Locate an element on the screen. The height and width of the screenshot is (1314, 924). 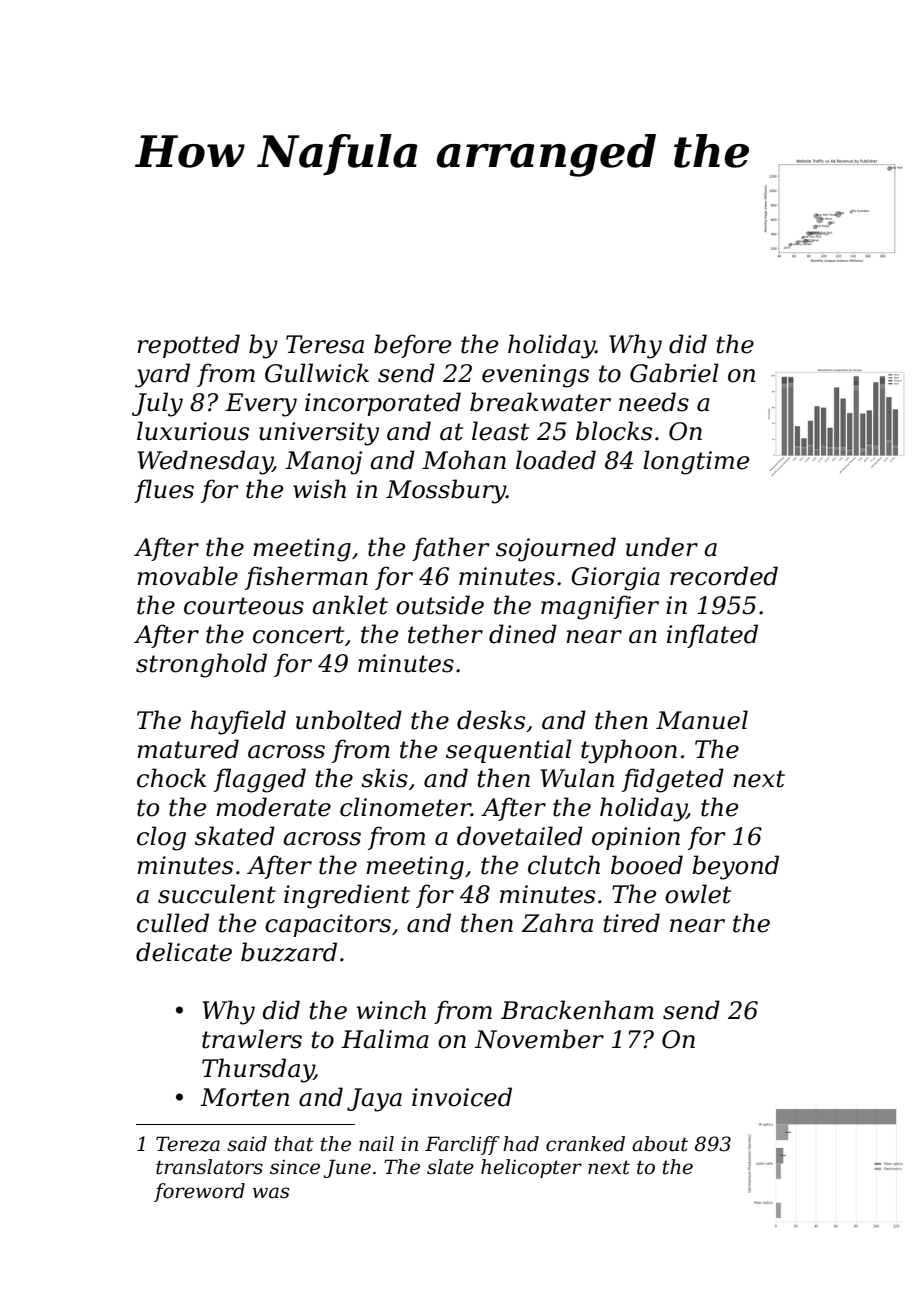
Mohan is located at coordinates (464, 460).
